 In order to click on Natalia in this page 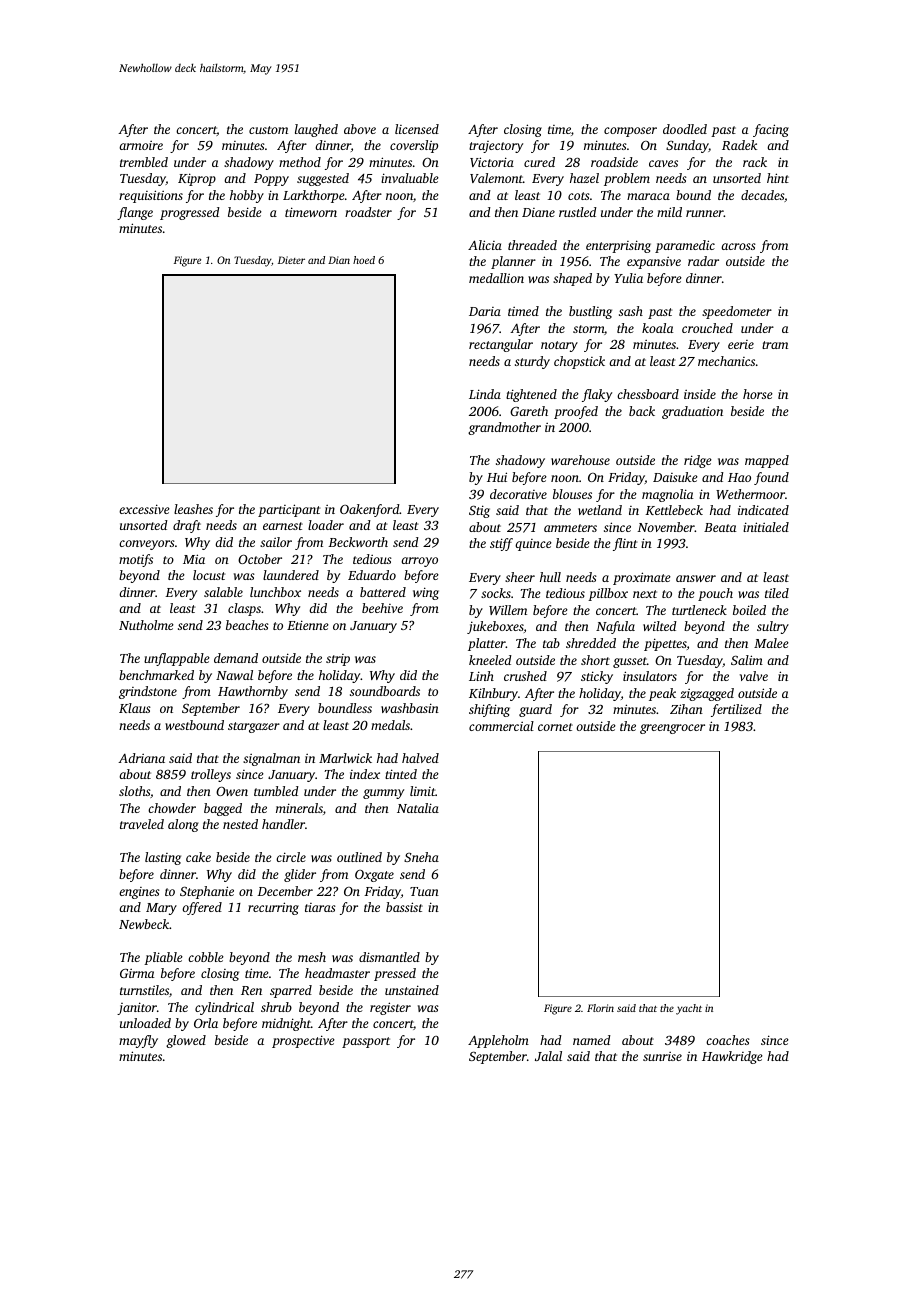, I will do `click(418, 808)`.
